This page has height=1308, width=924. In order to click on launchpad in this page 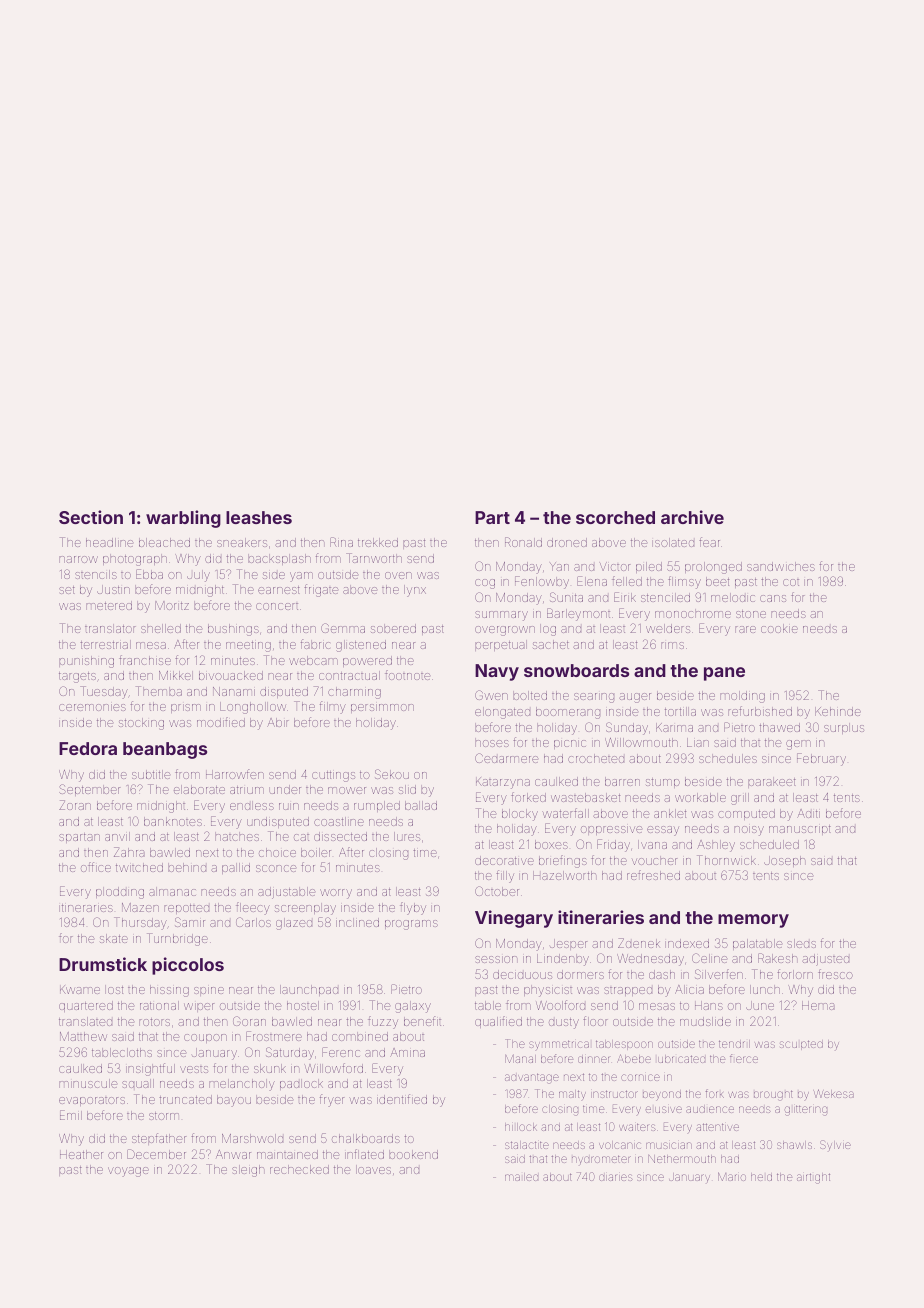, I will do `click(309, 990)`.
